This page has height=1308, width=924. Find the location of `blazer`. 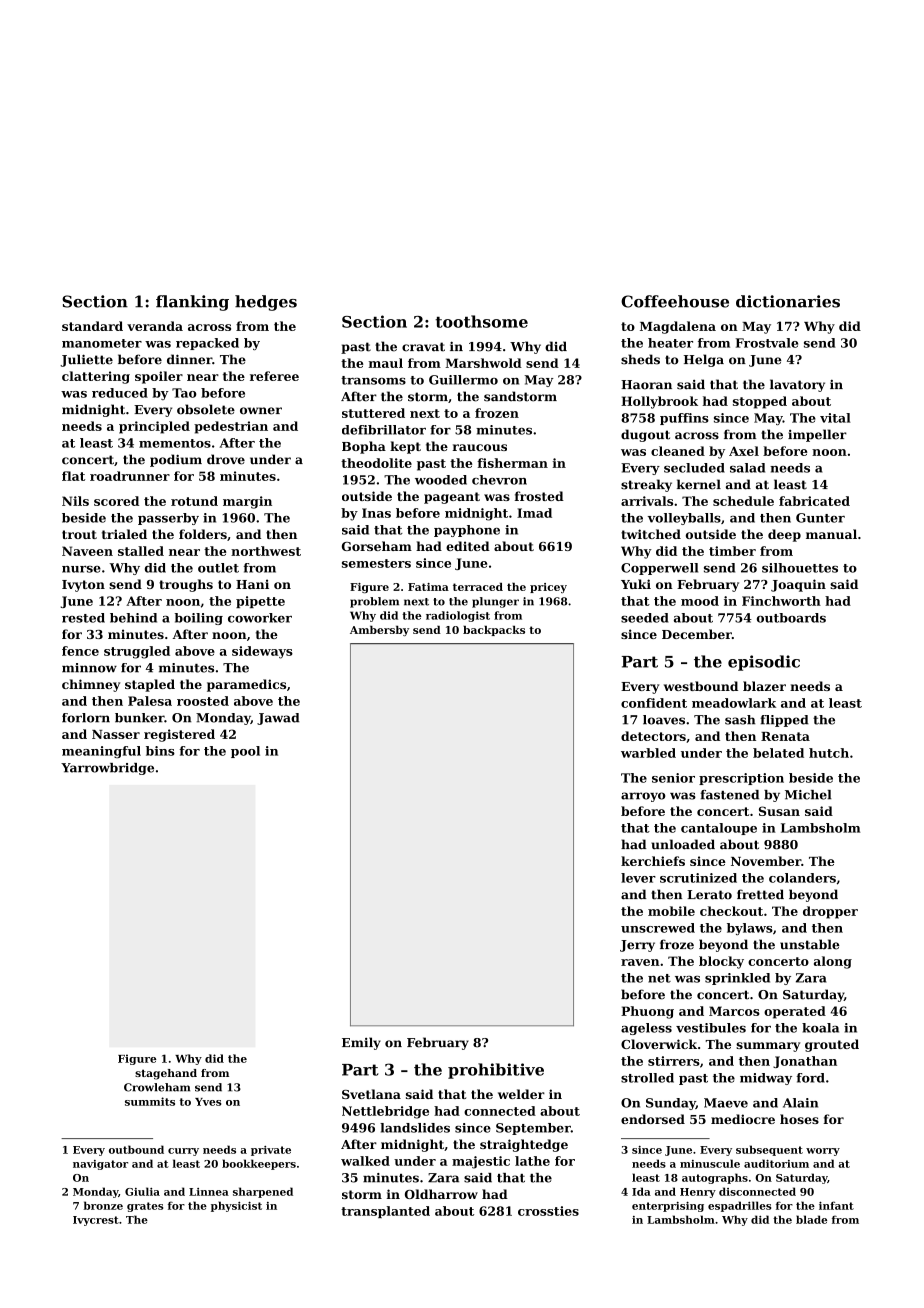

blazer is located at coordinates (764, 686).
